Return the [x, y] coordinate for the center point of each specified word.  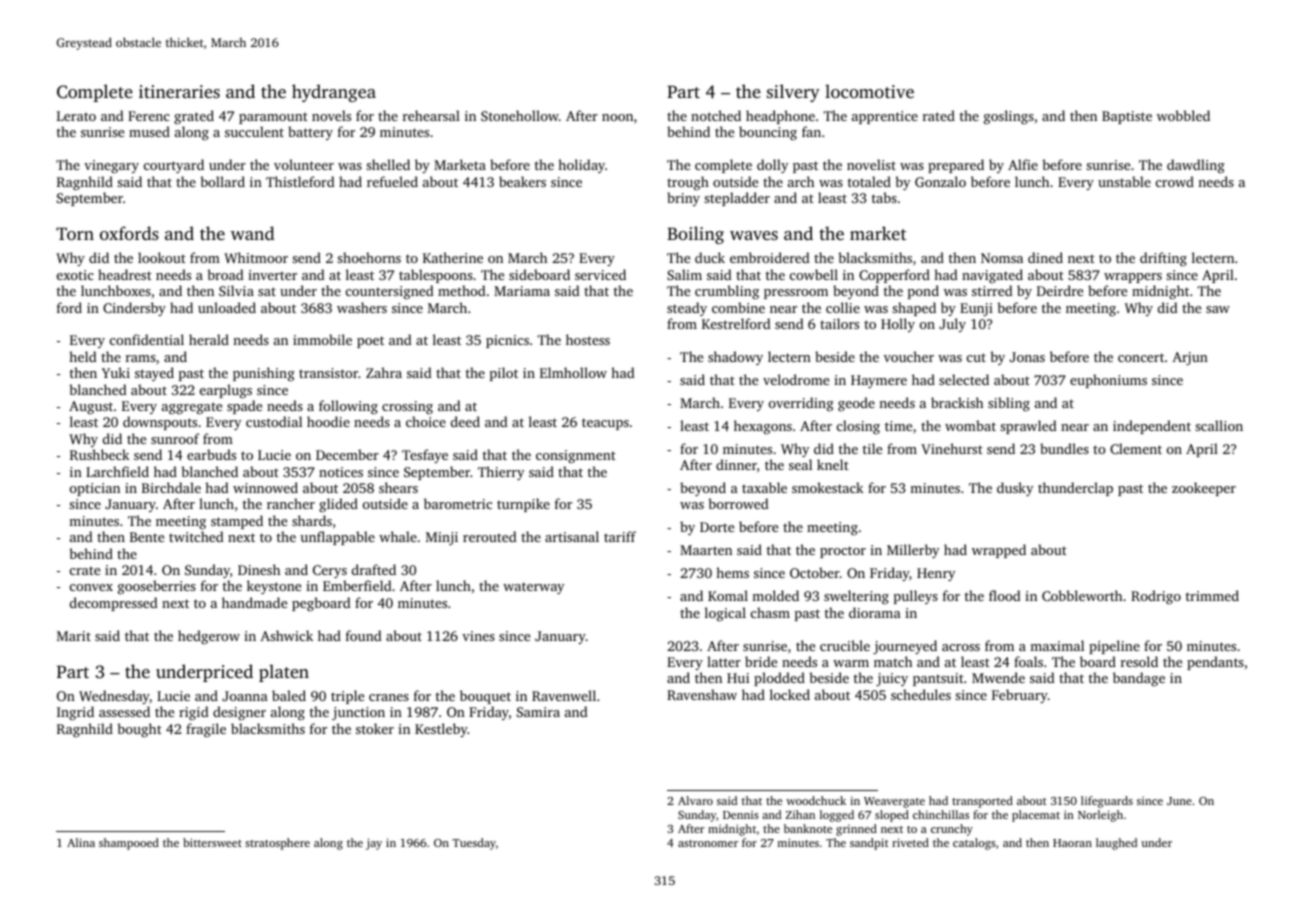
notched [716, 115]
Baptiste [1127, 117]
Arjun [1190, 358]
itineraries [179, 91]
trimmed [1212, 595]
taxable [764, 487]
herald [209, 339]
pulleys [916, 597]
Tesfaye [425, 456]
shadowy [735, 358]
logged [837, 816]
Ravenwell [564, 695]
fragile [206, 730]
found [364, 635]
